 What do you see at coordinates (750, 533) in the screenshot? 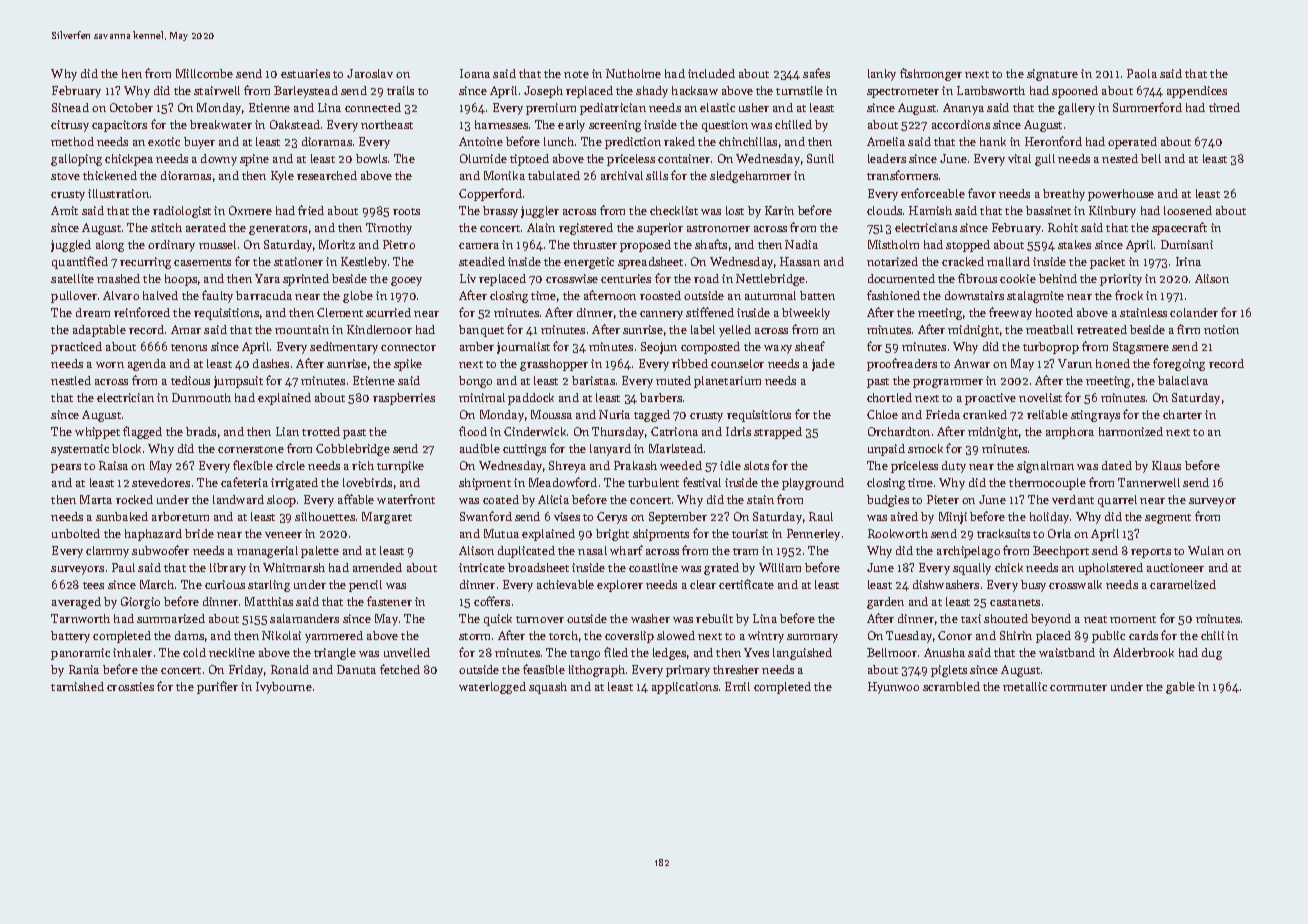
I see `tourist` at bounding box center [750, 533].
